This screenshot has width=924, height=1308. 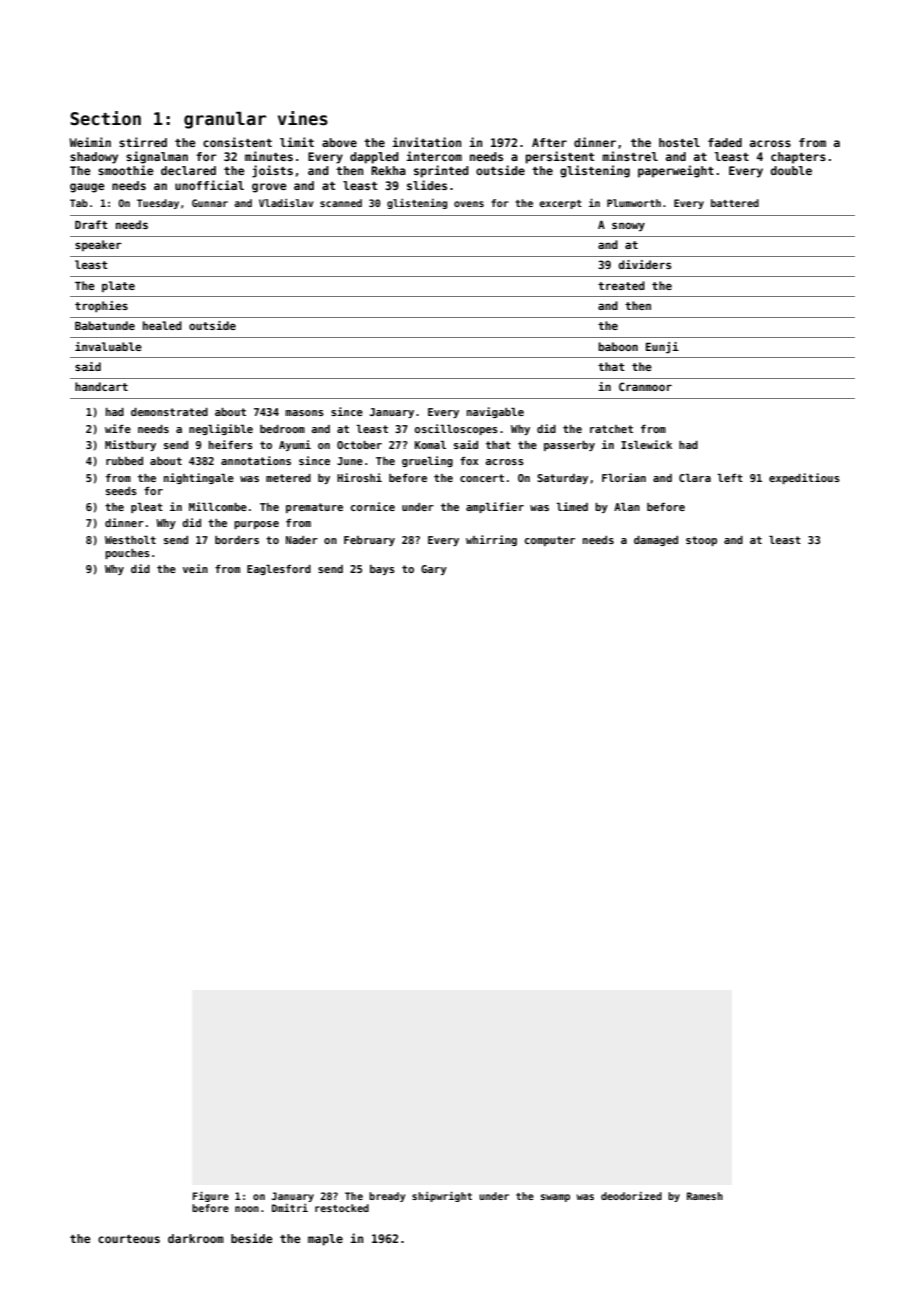 What do you see at coordinates (426, 142) in the screenshot?
I see `invitation` at bounding box center [426, 142].
